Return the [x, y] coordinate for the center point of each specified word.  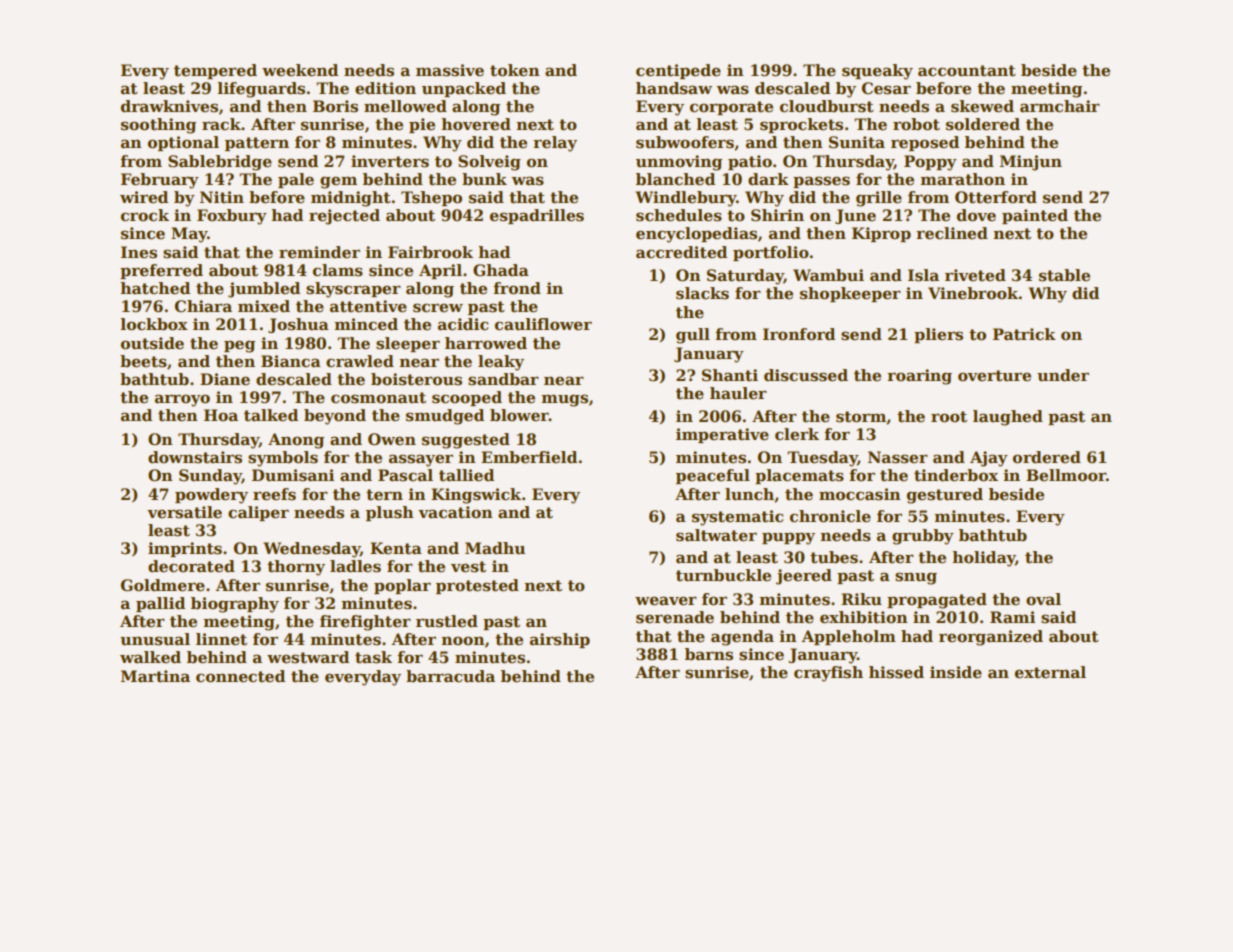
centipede [678, 71]
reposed [925, 143]
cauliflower [543, 324]
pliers [938, 335]
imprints [185, 549]
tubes [834, 557]
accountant [967, 71]
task [373, 657]
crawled [360, 361]
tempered [215, 71]
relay [555, 144]
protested [477, 586]
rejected [344, 217]
